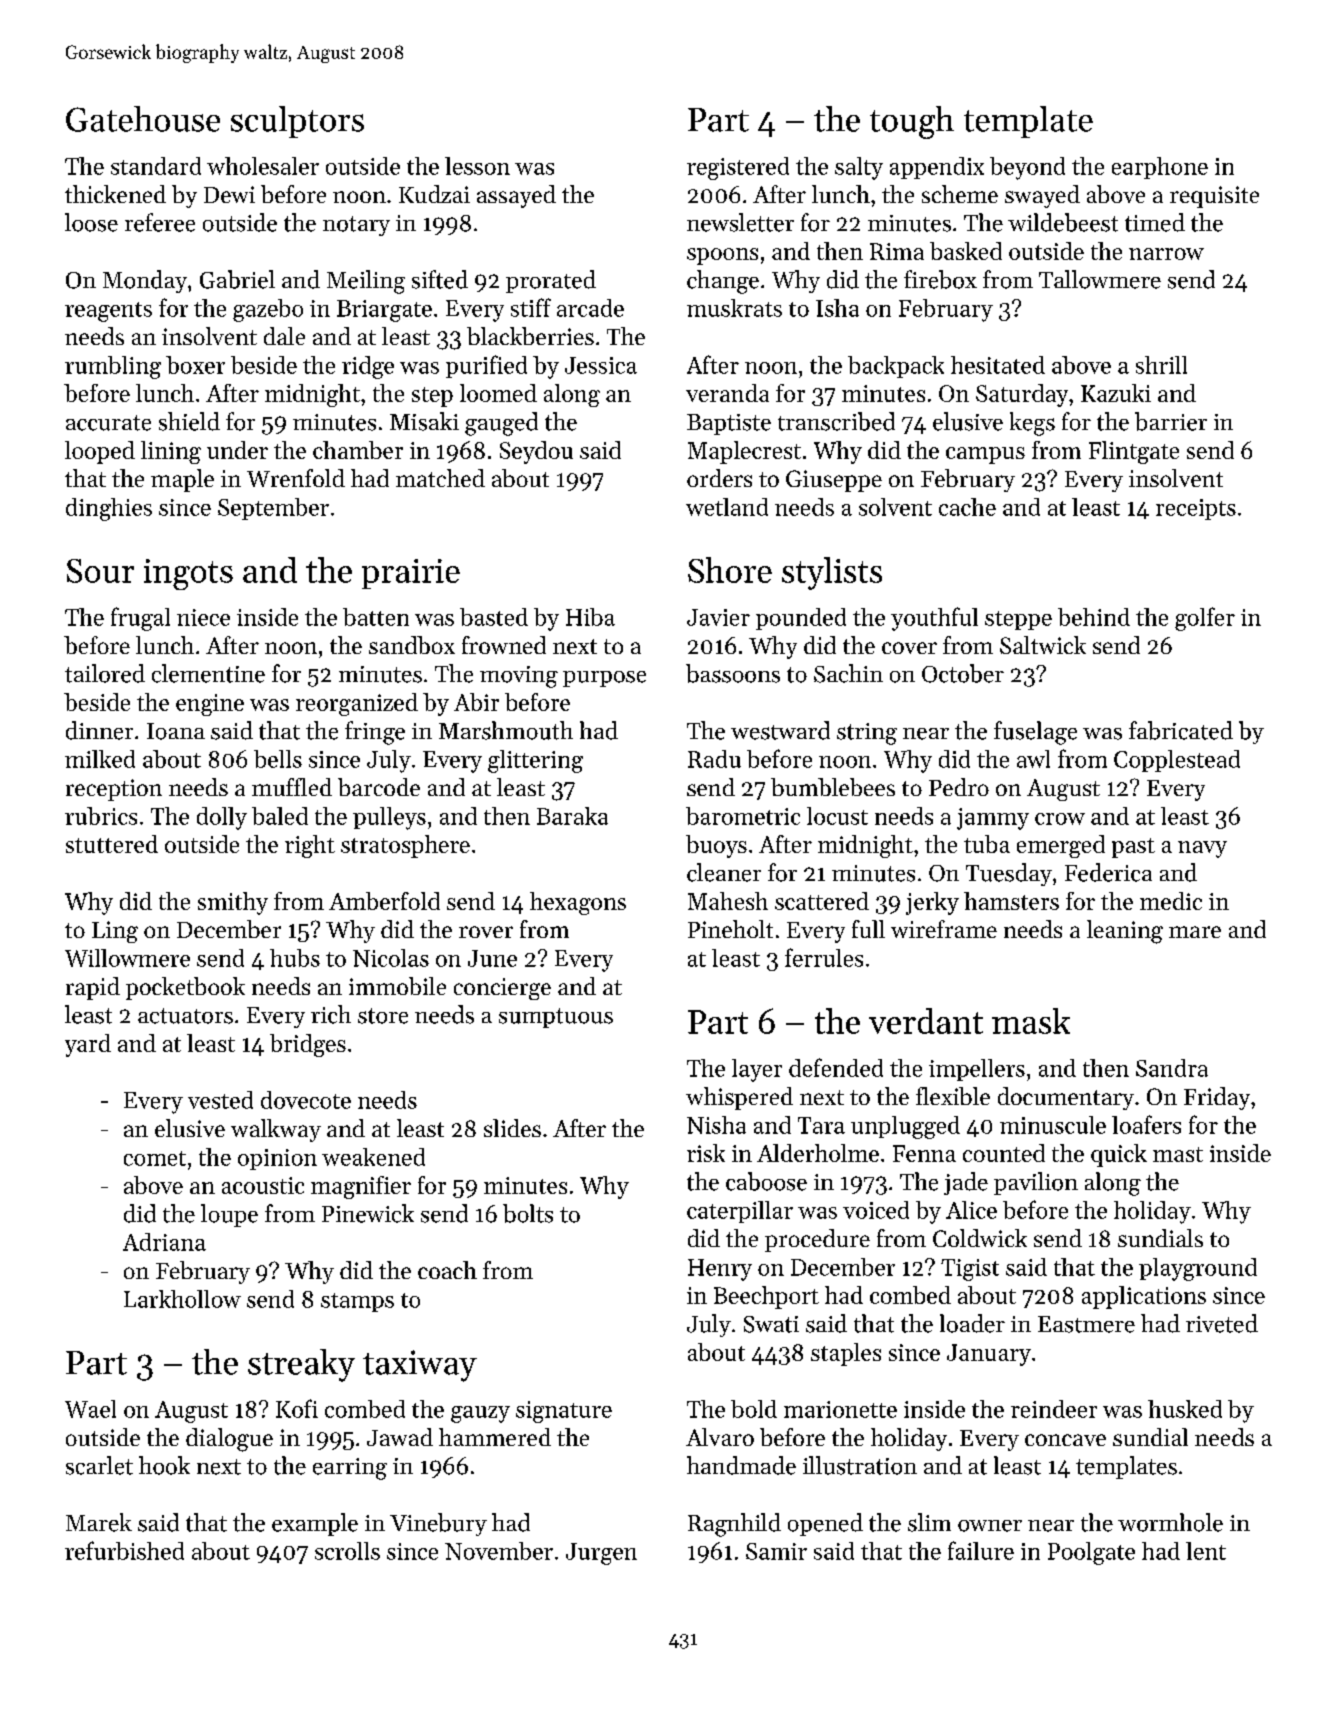  I want to click on failure, so click(981, 1550).
